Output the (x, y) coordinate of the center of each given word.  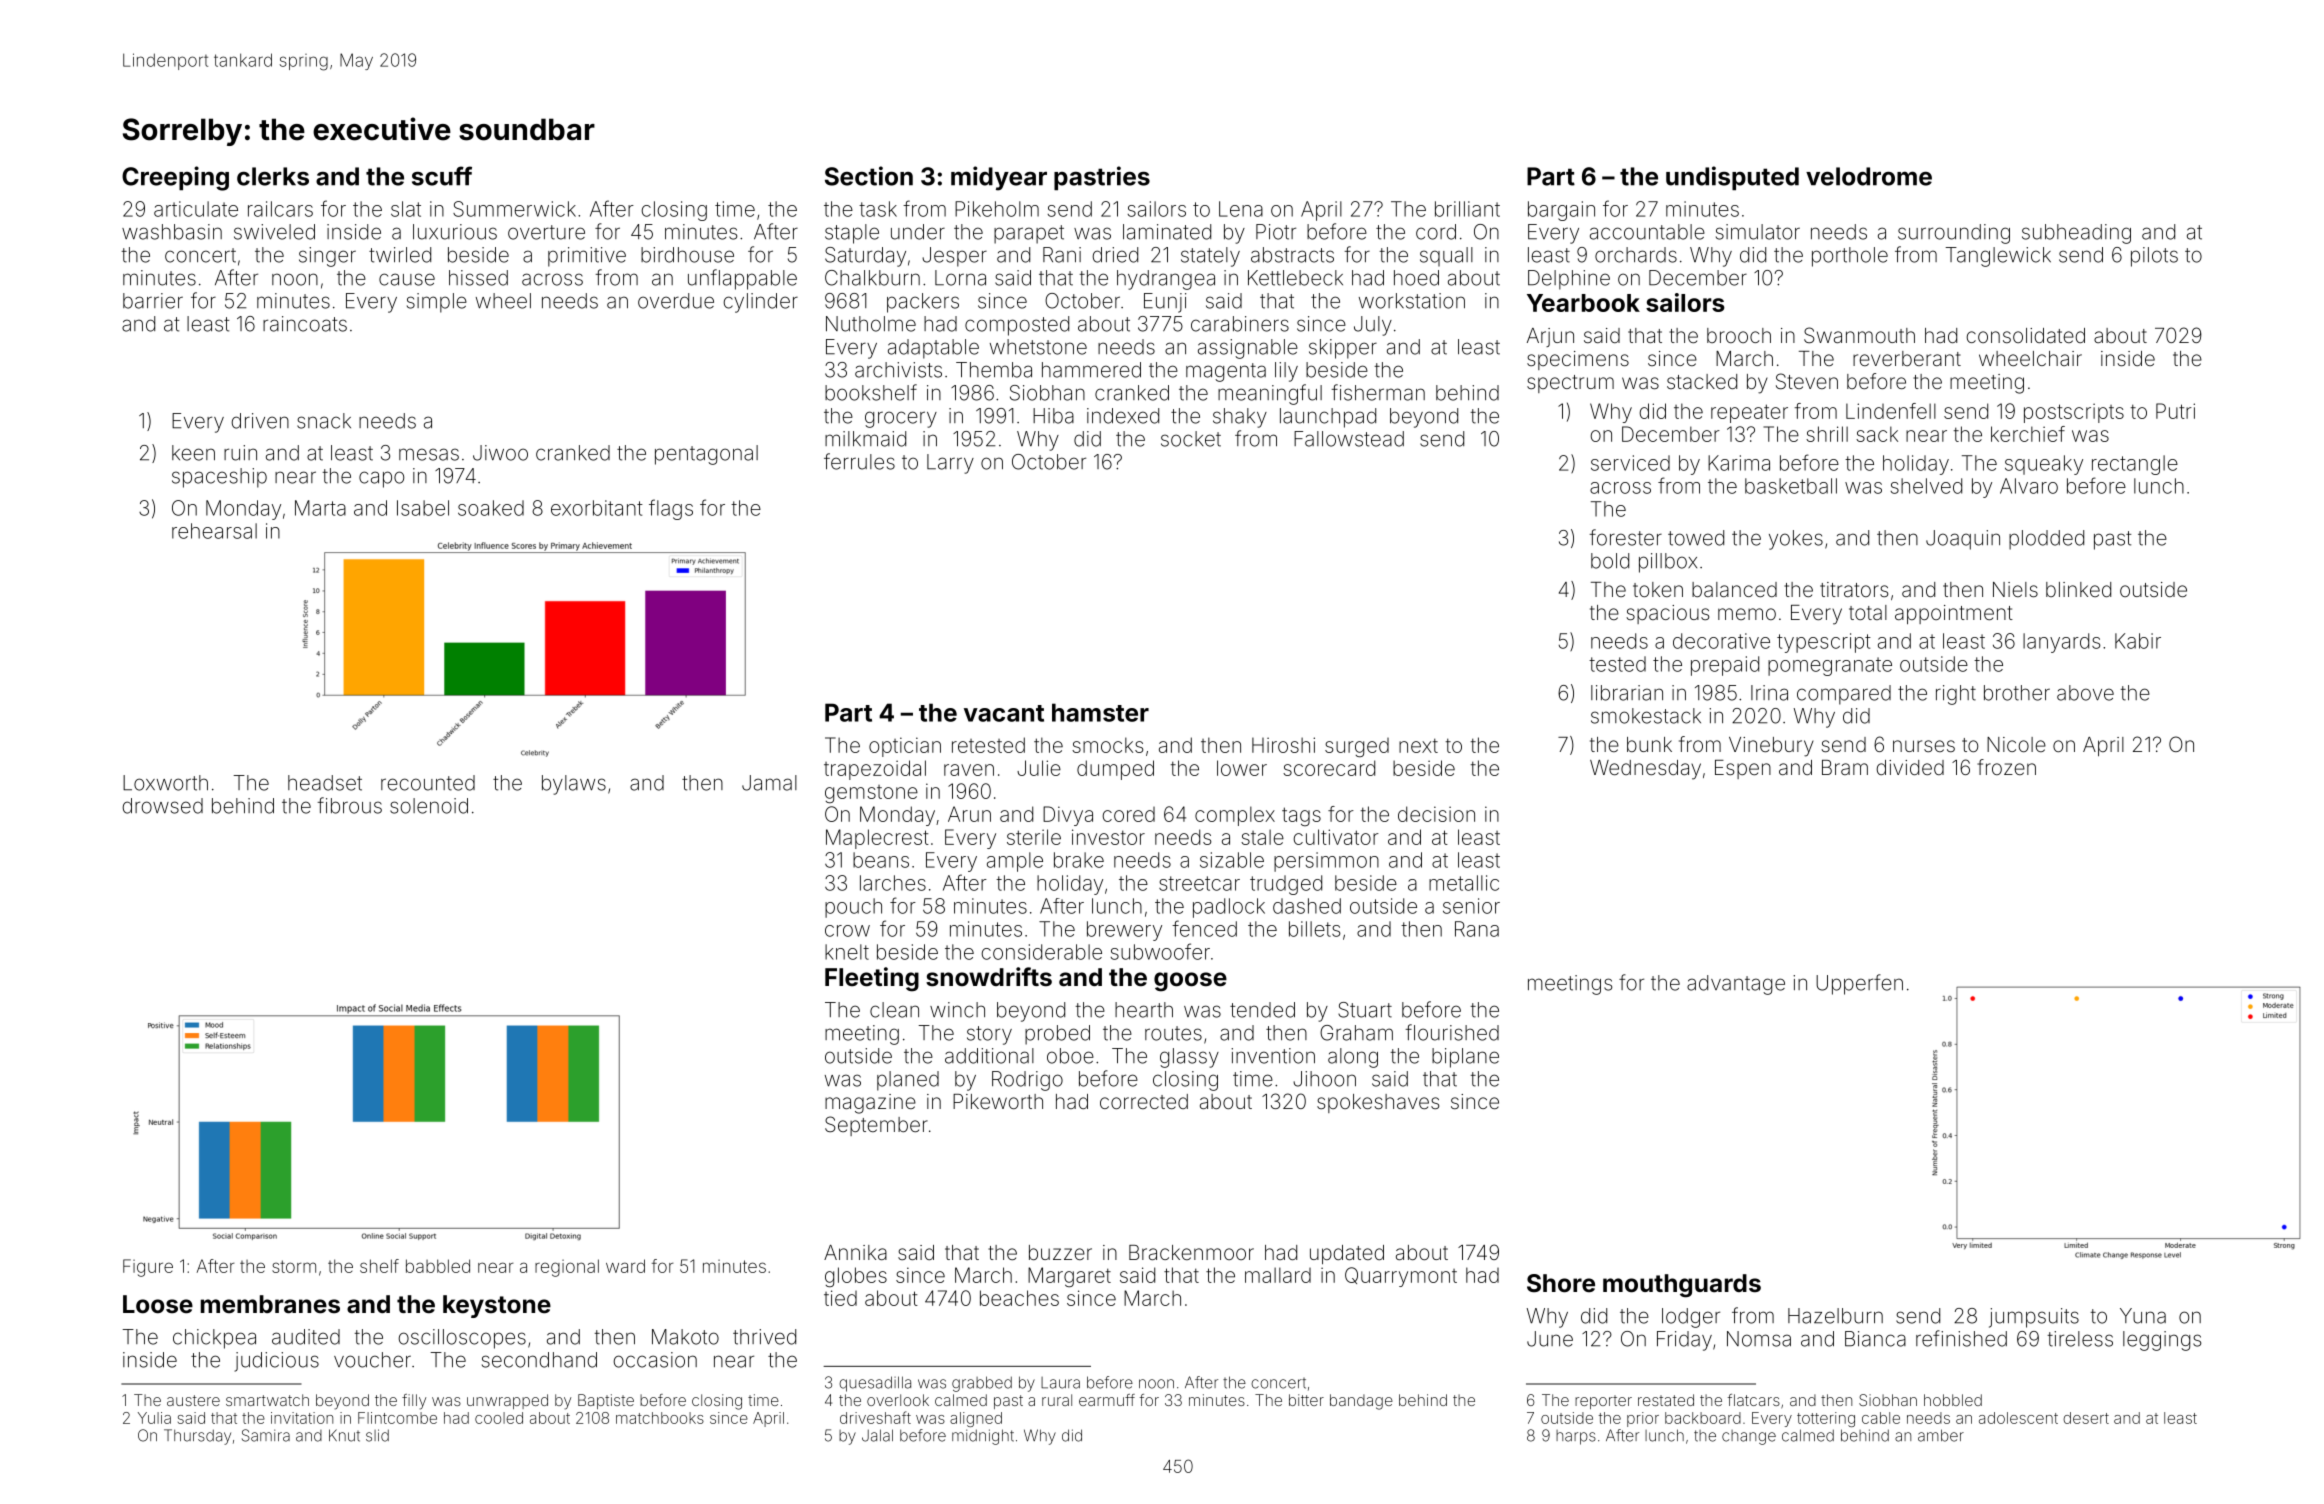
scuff (442, 176)
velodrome (1869, 176)
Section (869, 176)
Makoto (685, 1337)
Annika (855, 1252)
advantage (1736, 985)
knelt (847, 952)
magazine (870, 1104)
